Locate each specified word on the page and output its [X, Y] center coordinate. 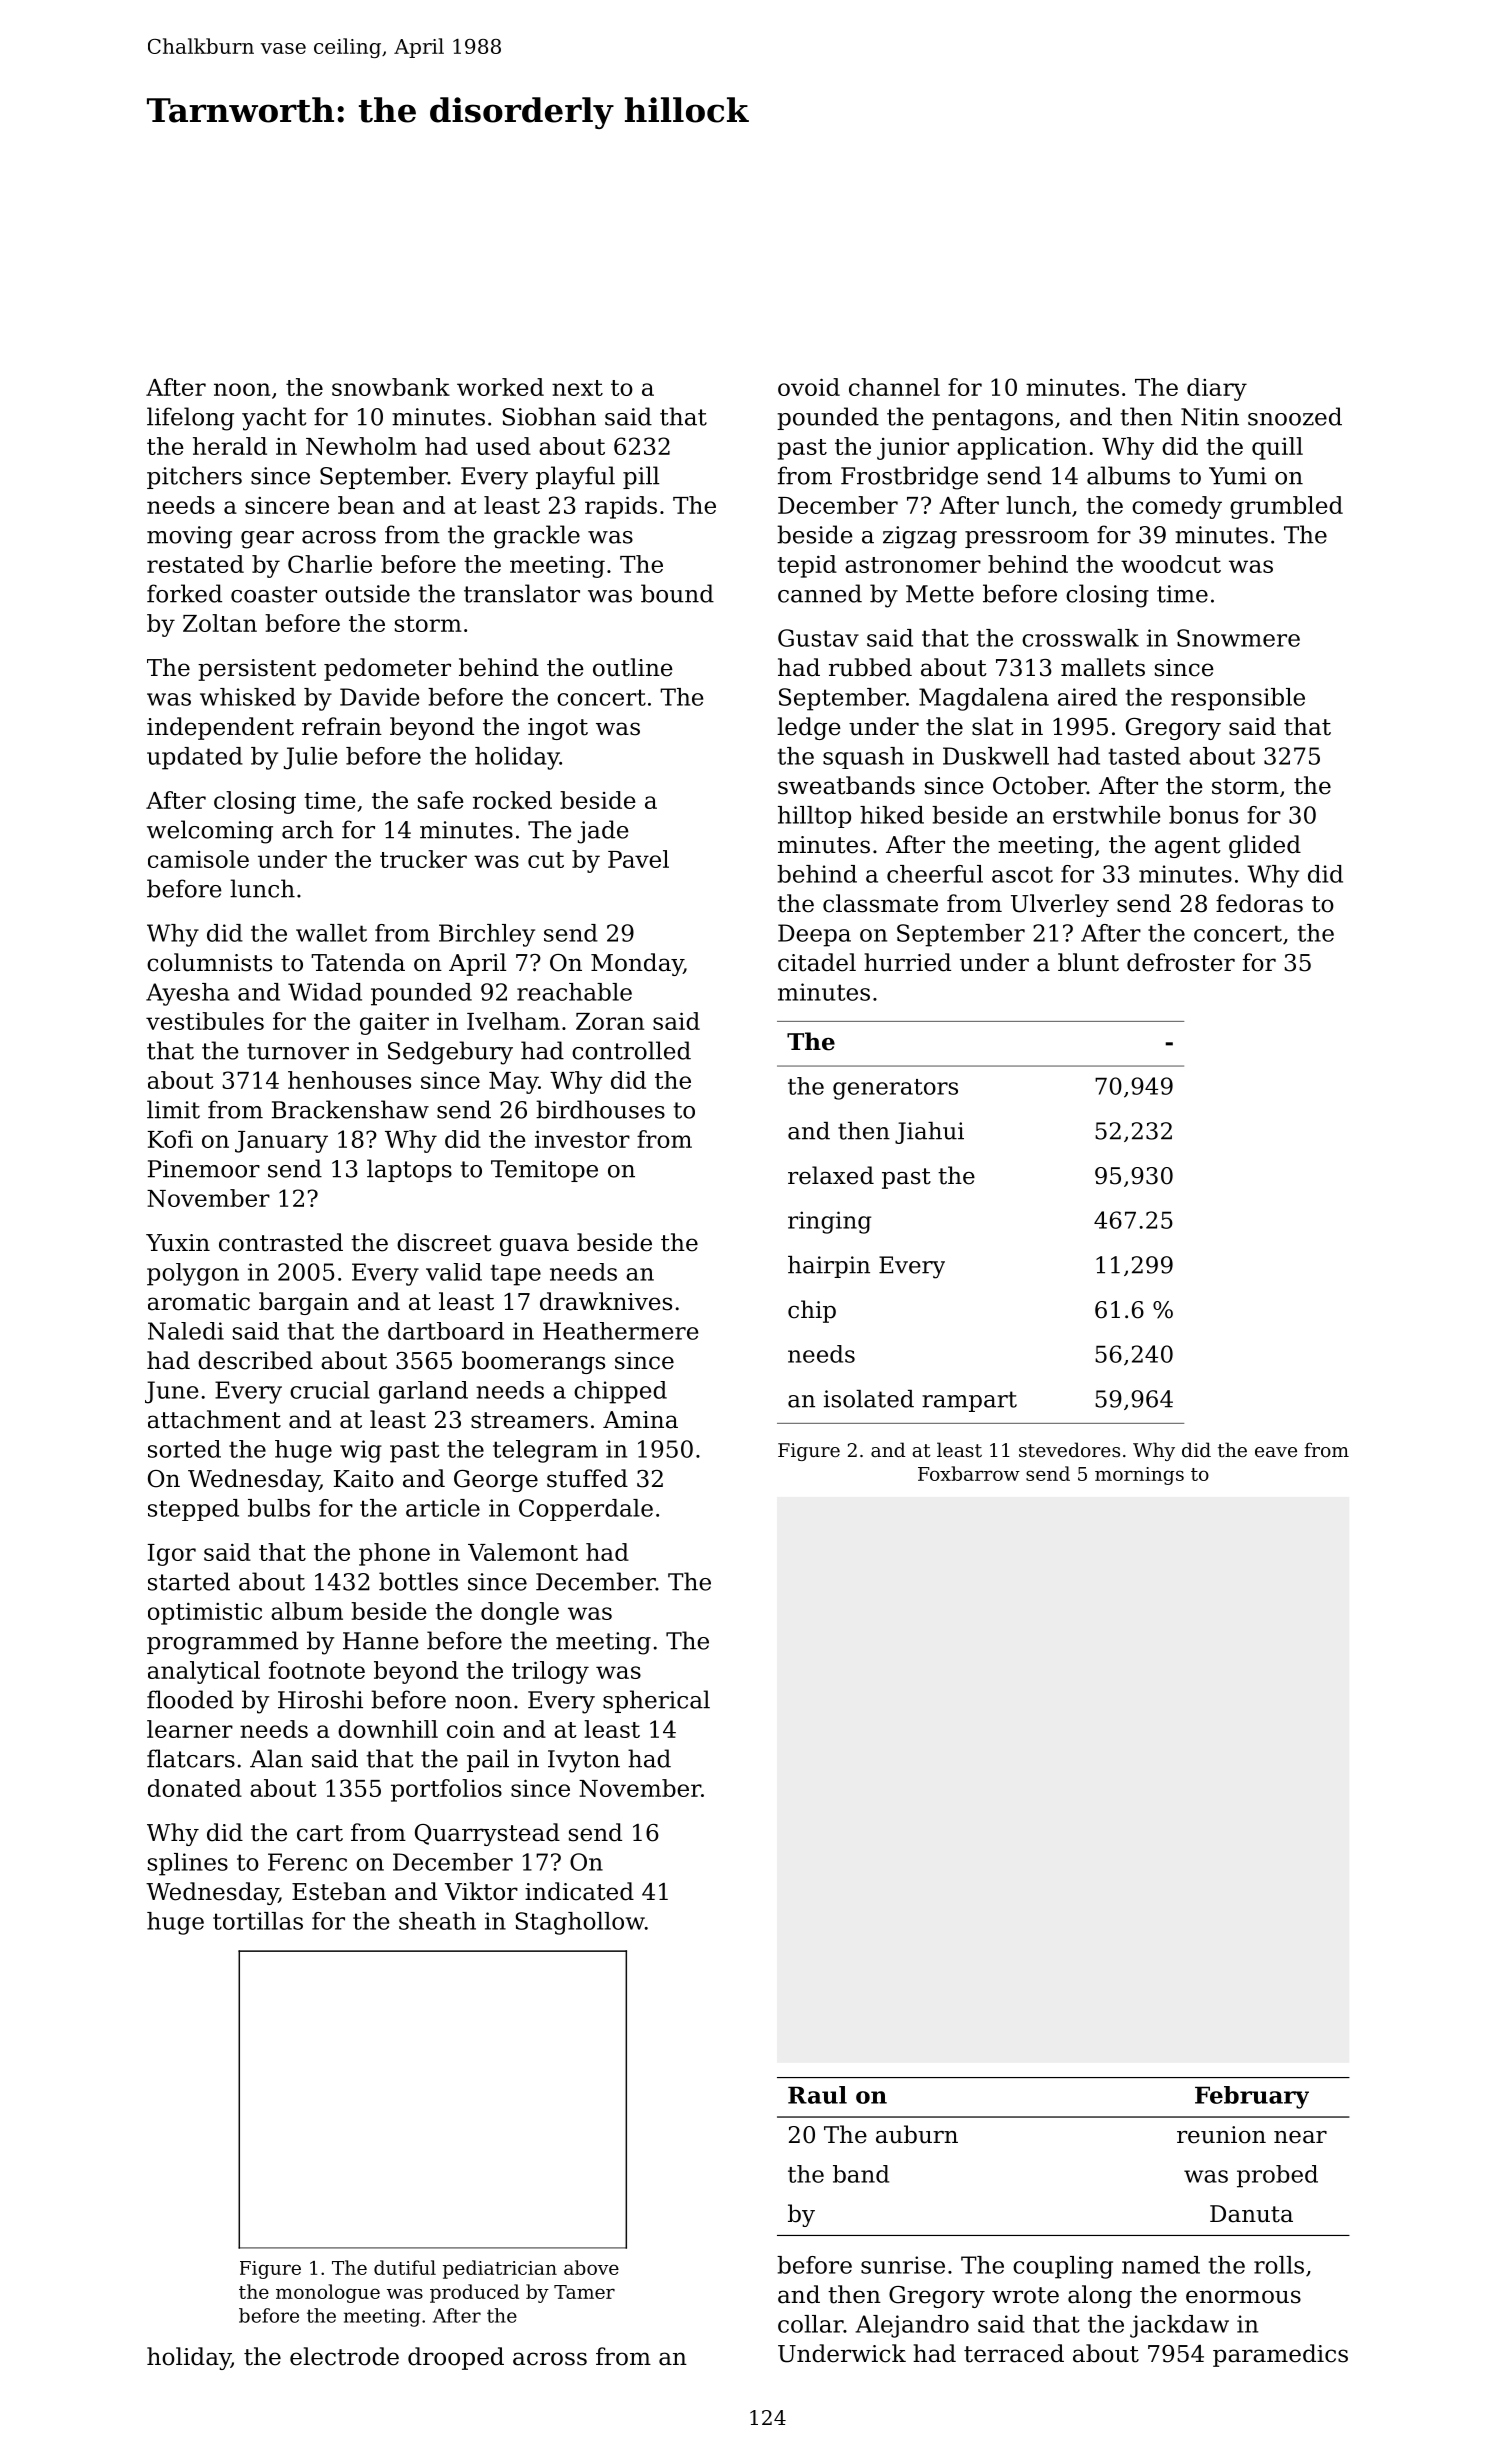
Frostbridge [909, 478]
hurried [907, 962]
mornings [1139, 1476]
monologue [328, 2293]
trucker [423, 859]
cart [320, 1833]
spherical [656, 1701]
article [443, 1508]
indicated [579, 1891]
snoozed [1295, 416]
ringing [829, 1222]
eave [1276, 1452]
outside [367, 593]
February [1252, 2097]
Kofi [170, 1139]
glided [1265, 846]
